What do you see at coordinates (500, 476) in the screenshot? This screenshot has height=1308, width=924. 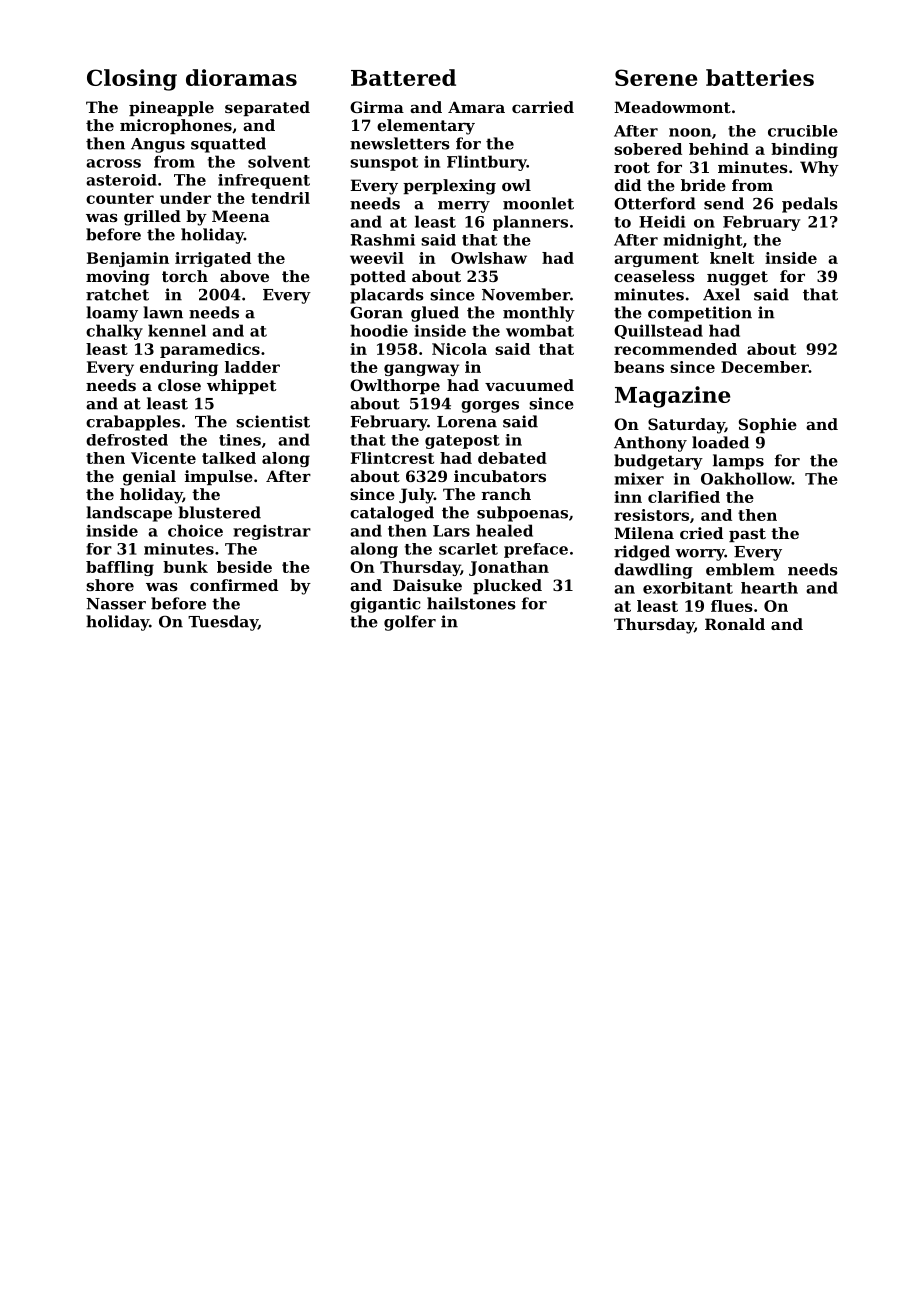 I see `incubators` at bounding box center [500, 476].
